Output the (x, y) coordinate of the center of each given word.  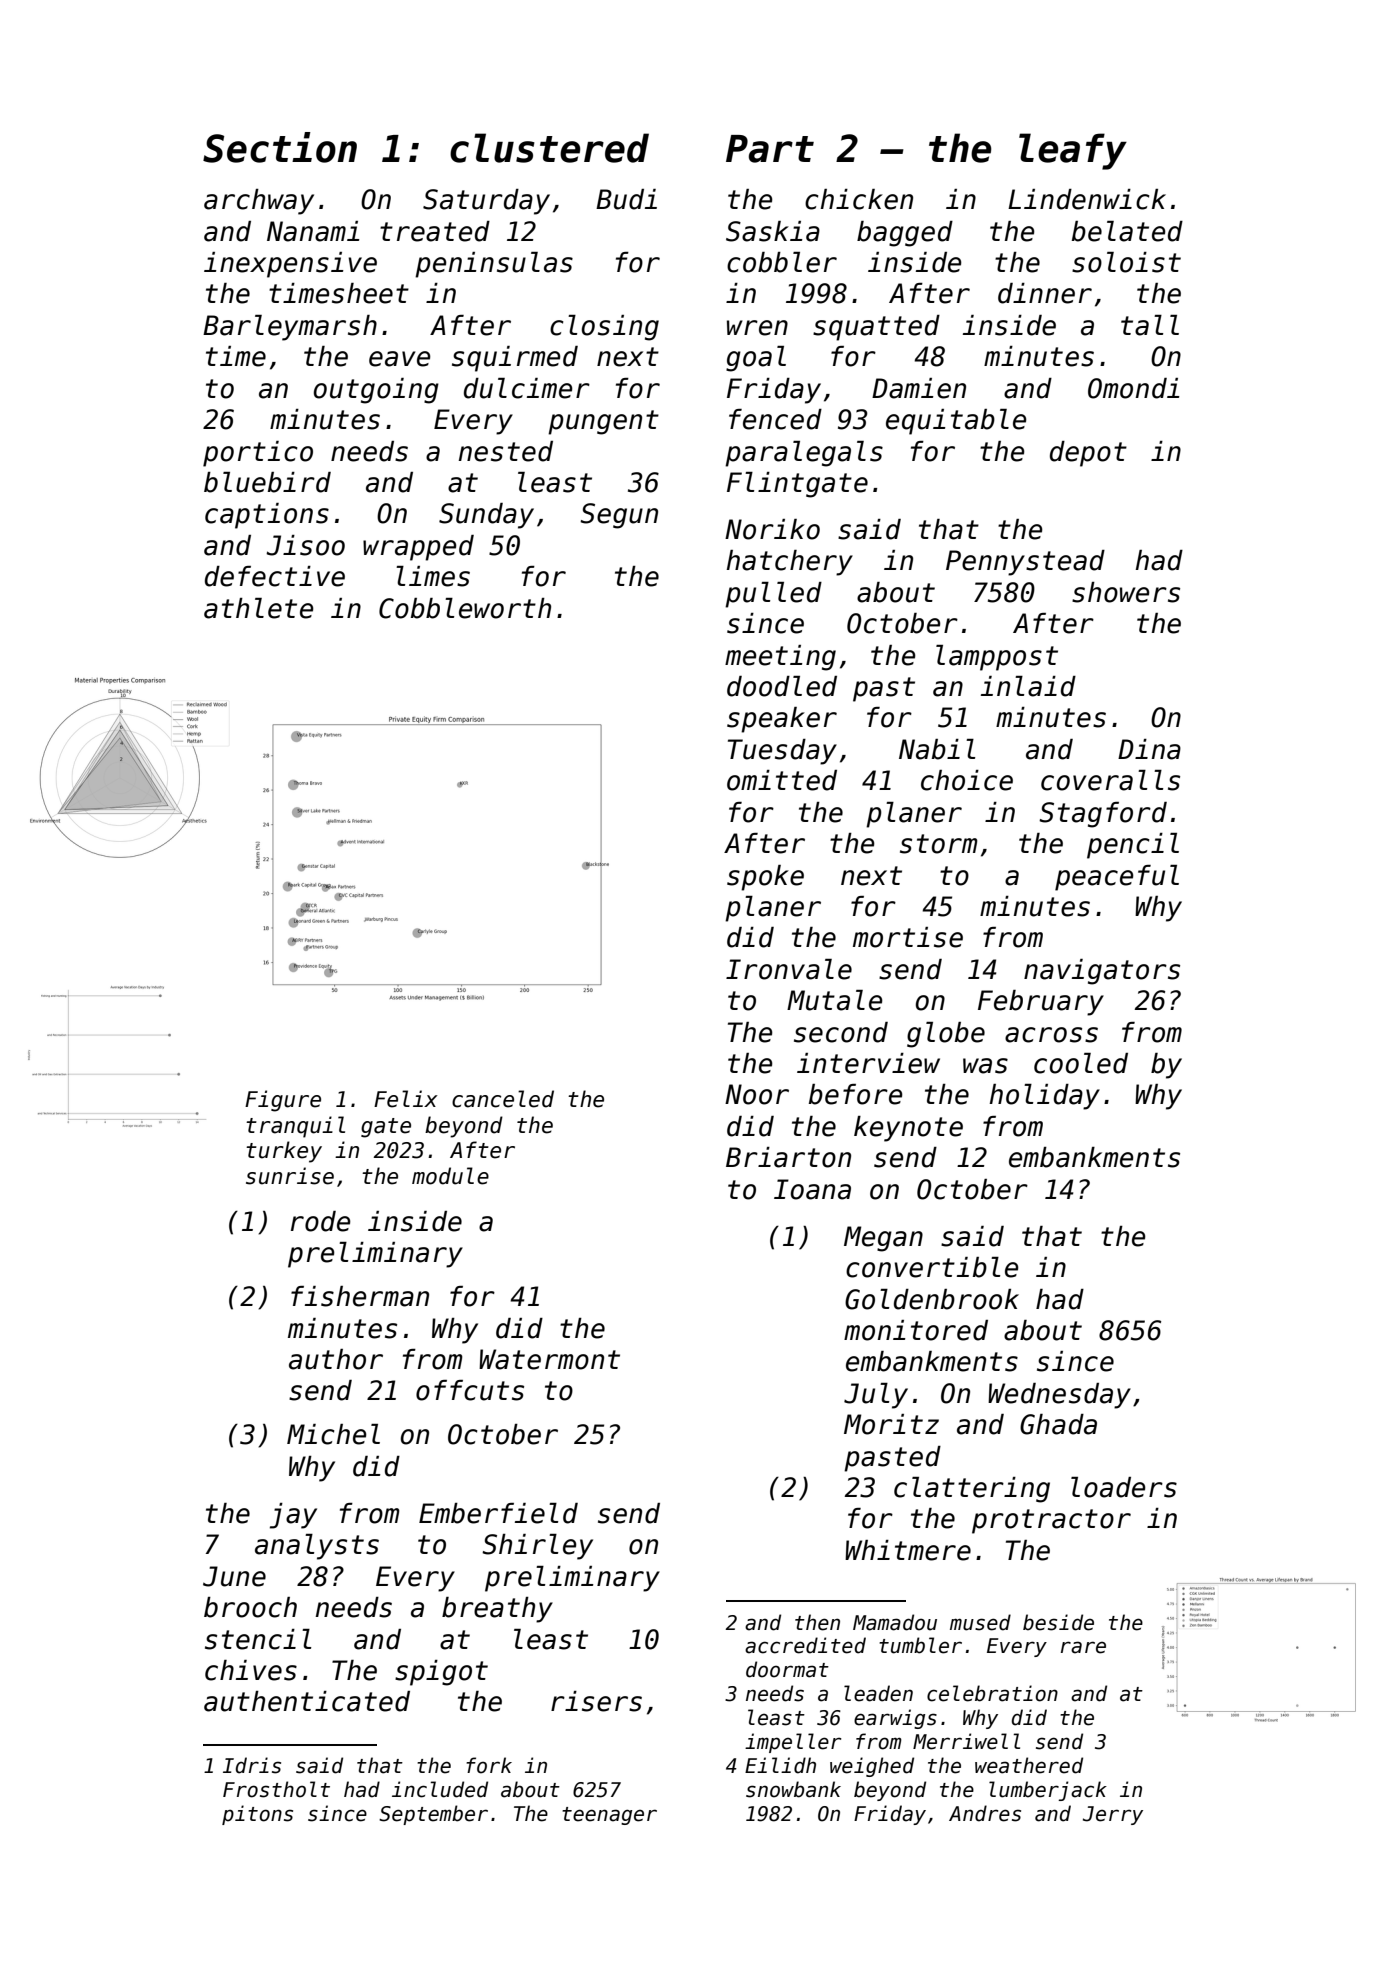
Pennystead (1025, 563)
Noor (757, 1094)
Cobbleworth (465, 608)
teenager (609, 1816)
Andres (985, 1813)
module (450, 1176)
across (1051, 1035)
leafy (1073, 151)
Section (280, 147)
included (440, 1789)
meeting (780, 658)
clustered (549, 148)
